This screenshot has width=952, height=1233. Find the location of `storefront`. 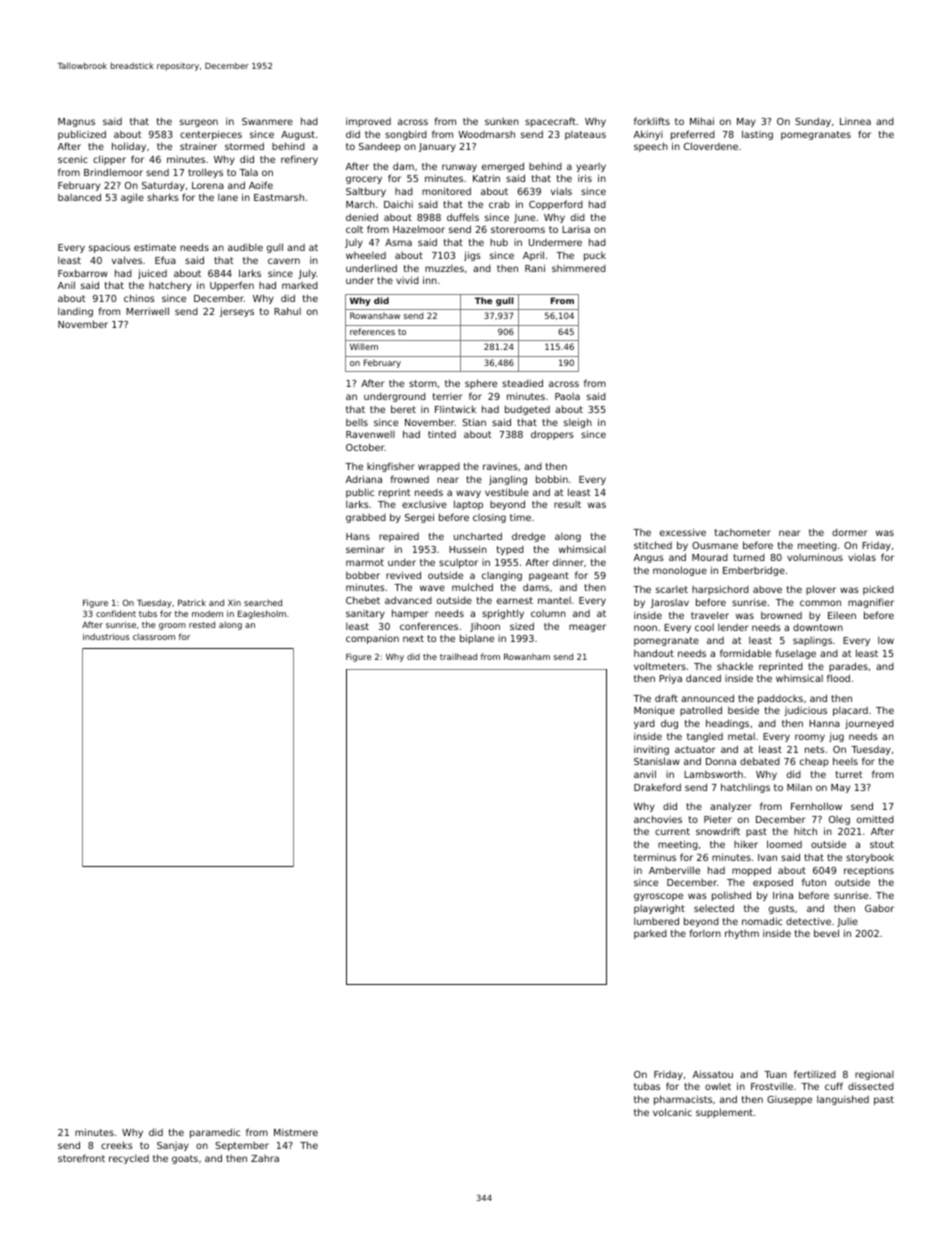

storefront is located at coordinates (81, 1158).
